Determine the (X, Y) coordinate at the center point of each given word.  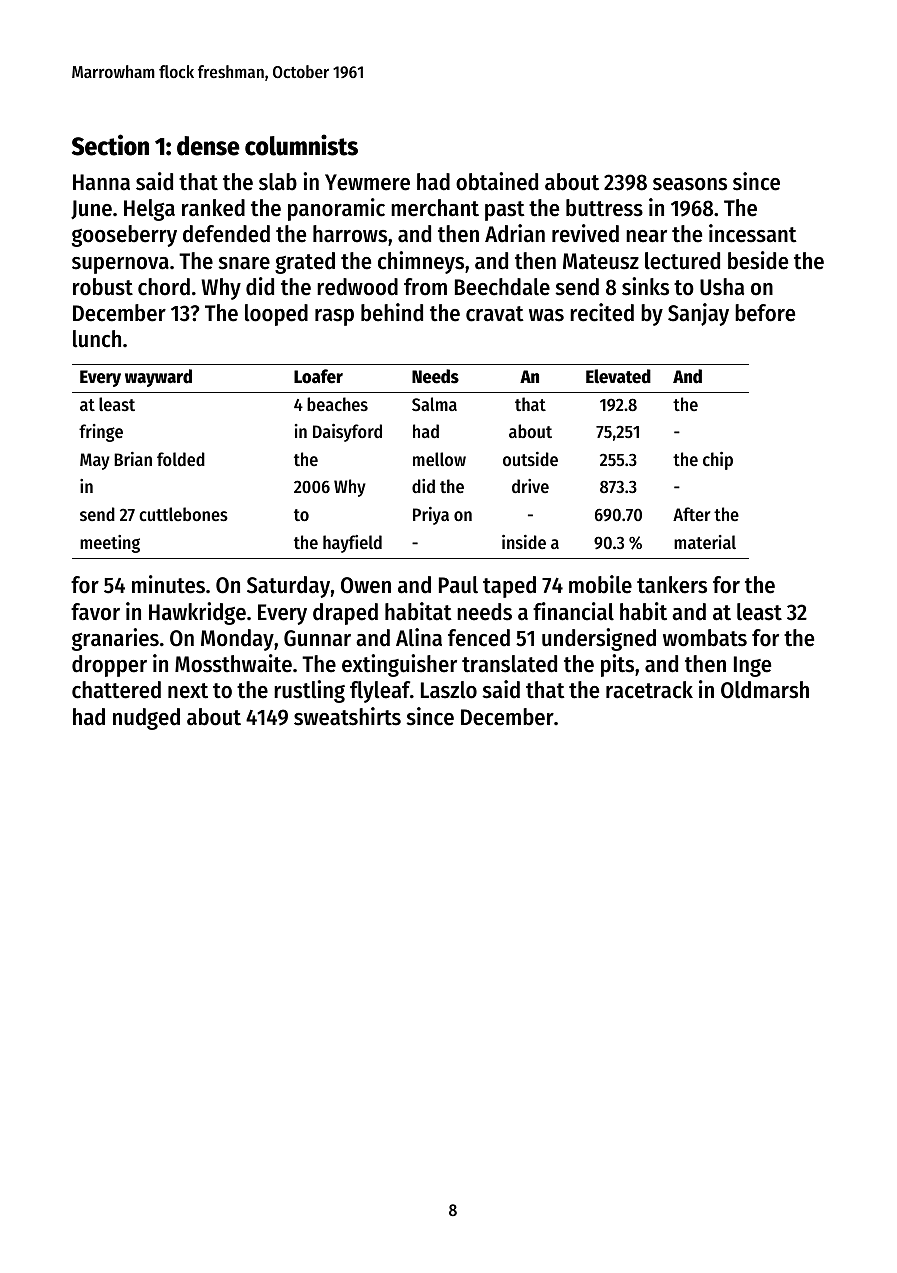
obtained (497, 181)
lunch (97, 339)
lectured (682, 261)
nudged (146, 719)
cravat (495, 314)
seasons (690, 184)
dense (208, 146)
